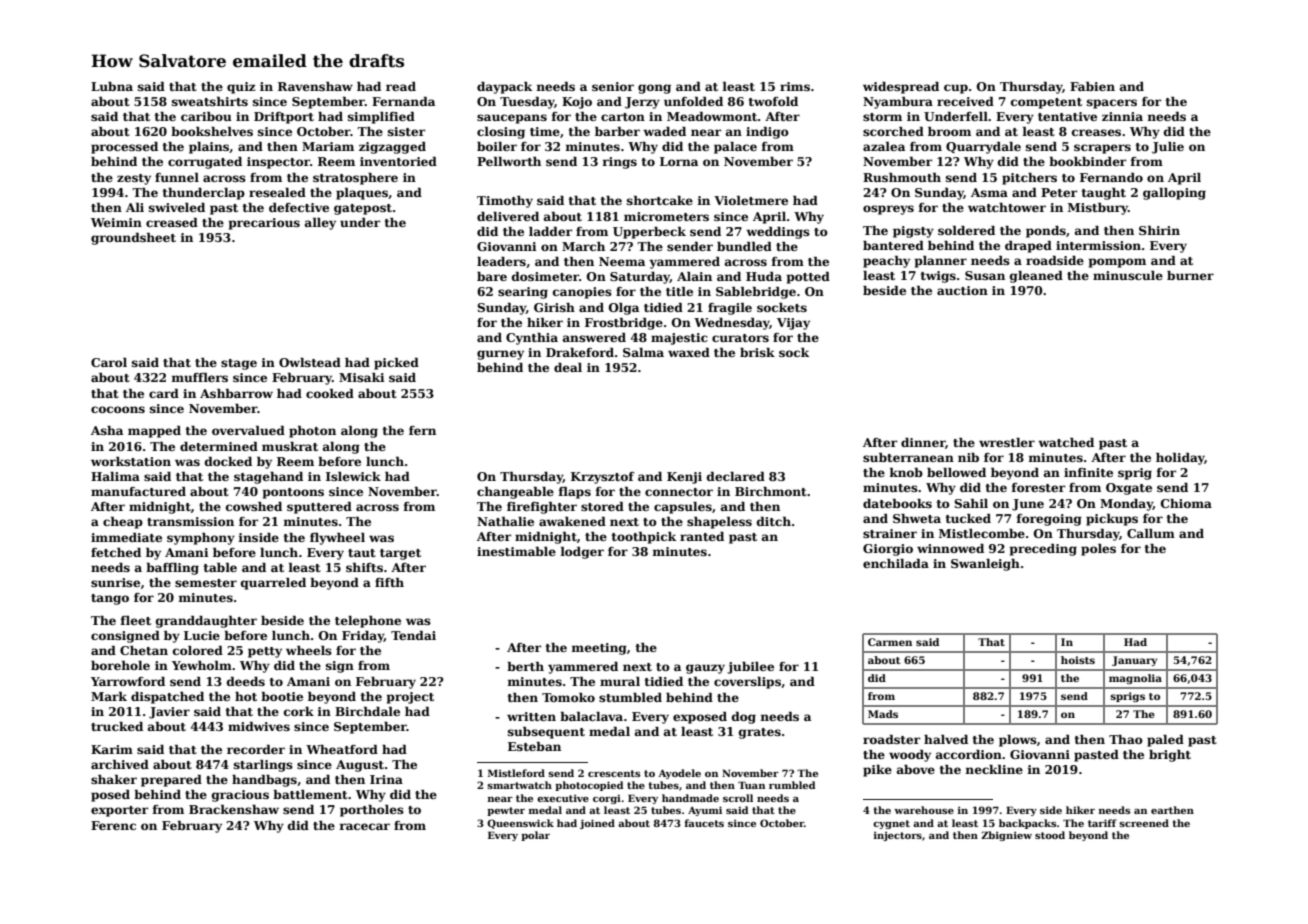 The height and width of the document is (924, 1308). Describe the element at coordinates (545, 131) in the document. I see `time` at that location.
